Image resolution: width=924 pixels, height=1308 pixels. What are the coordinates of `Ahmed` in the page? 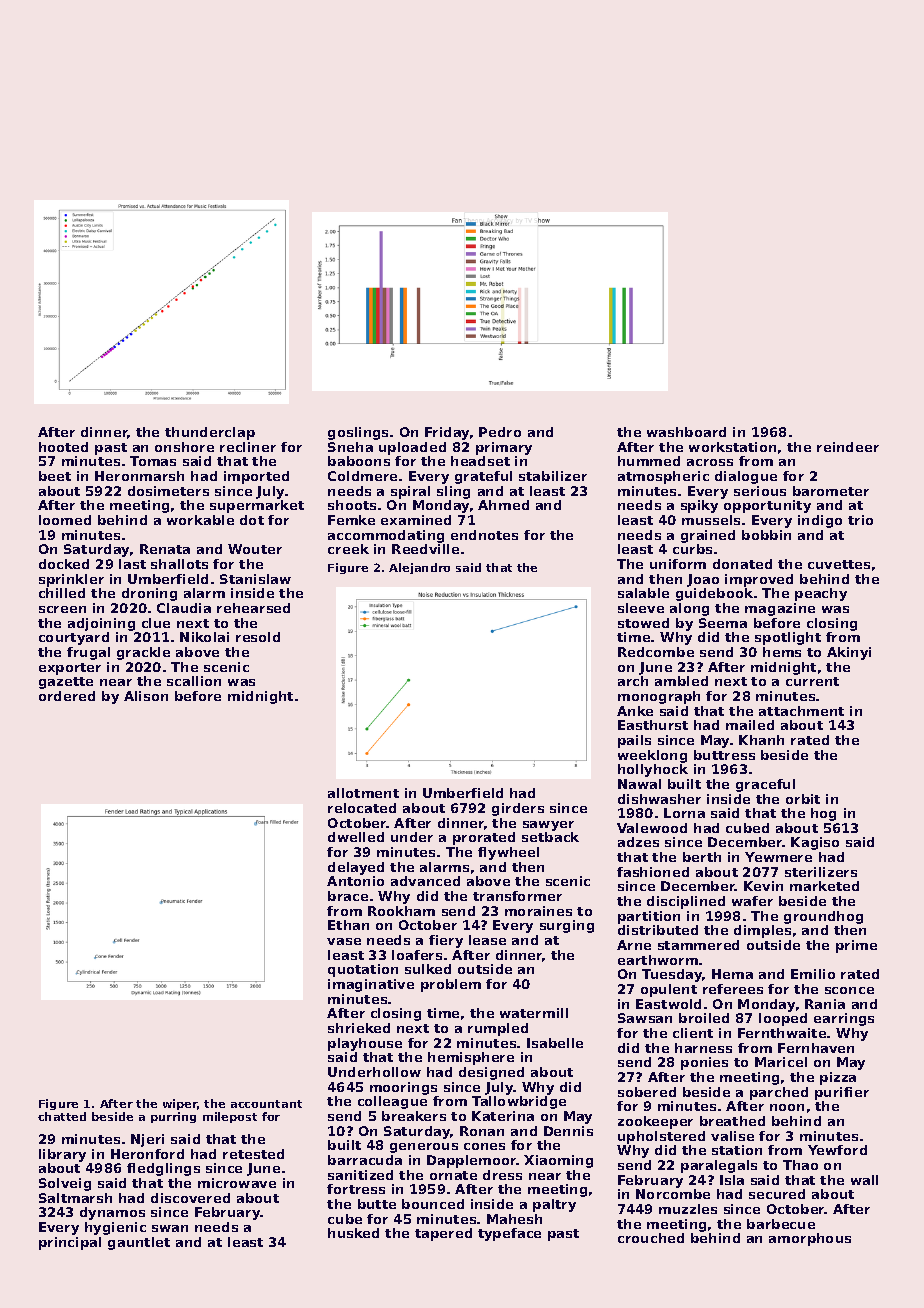 It's located at (503, 505).
